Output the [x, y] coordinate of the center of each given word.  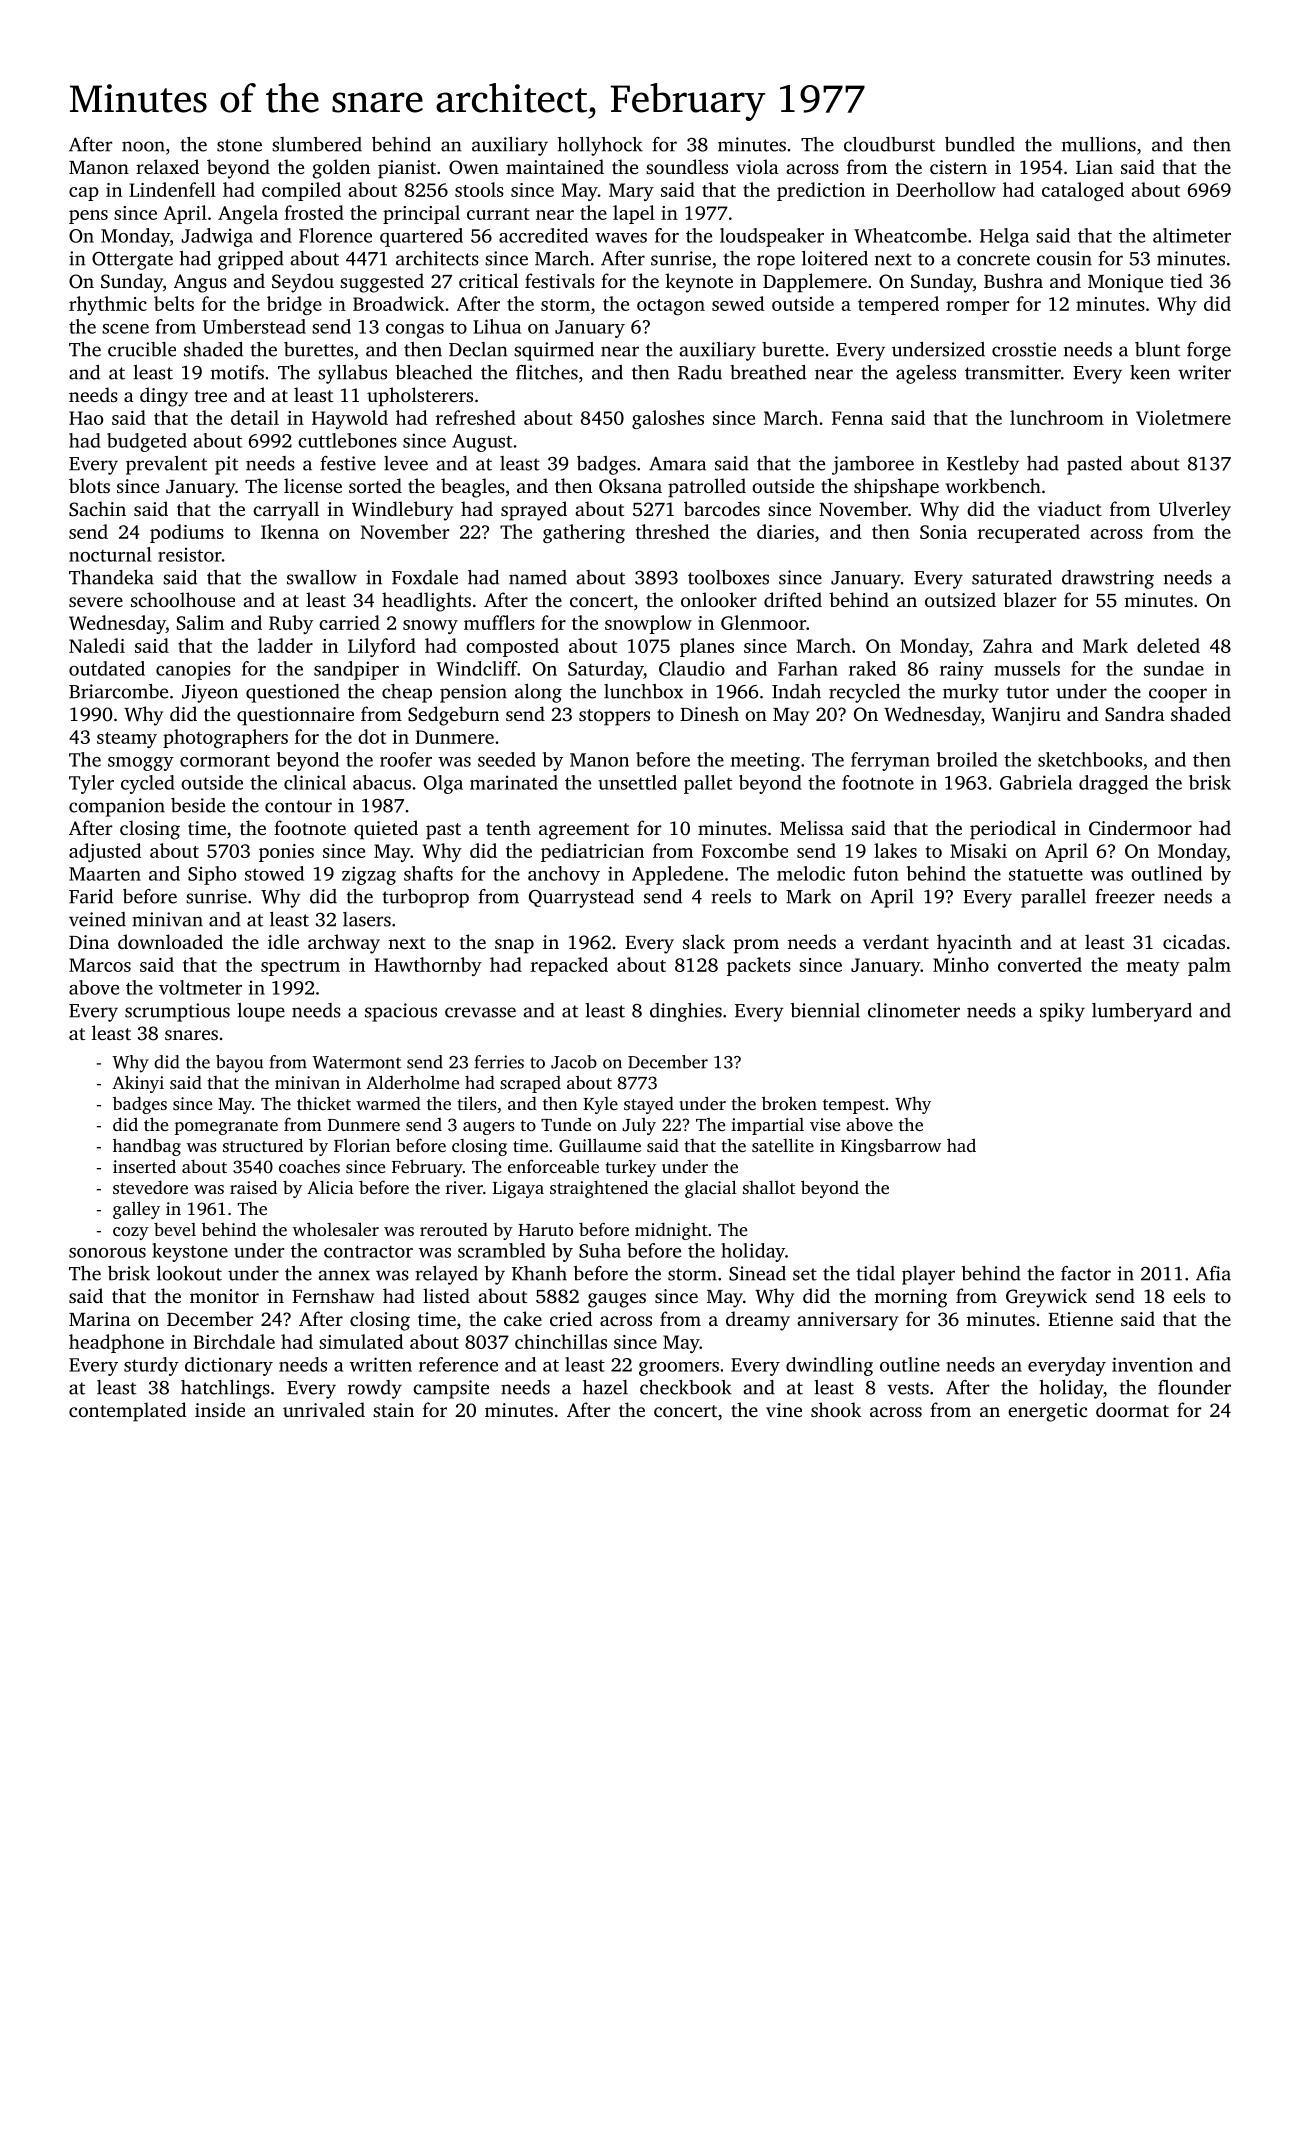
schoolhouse [183, 599]
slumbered [317, 144]
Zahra [1008, 645]
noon [143, 146]
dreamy [758, 1321]
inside [220, 1409]
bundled [980, 144]
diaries [785, 531]
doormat [1132, 1409]
